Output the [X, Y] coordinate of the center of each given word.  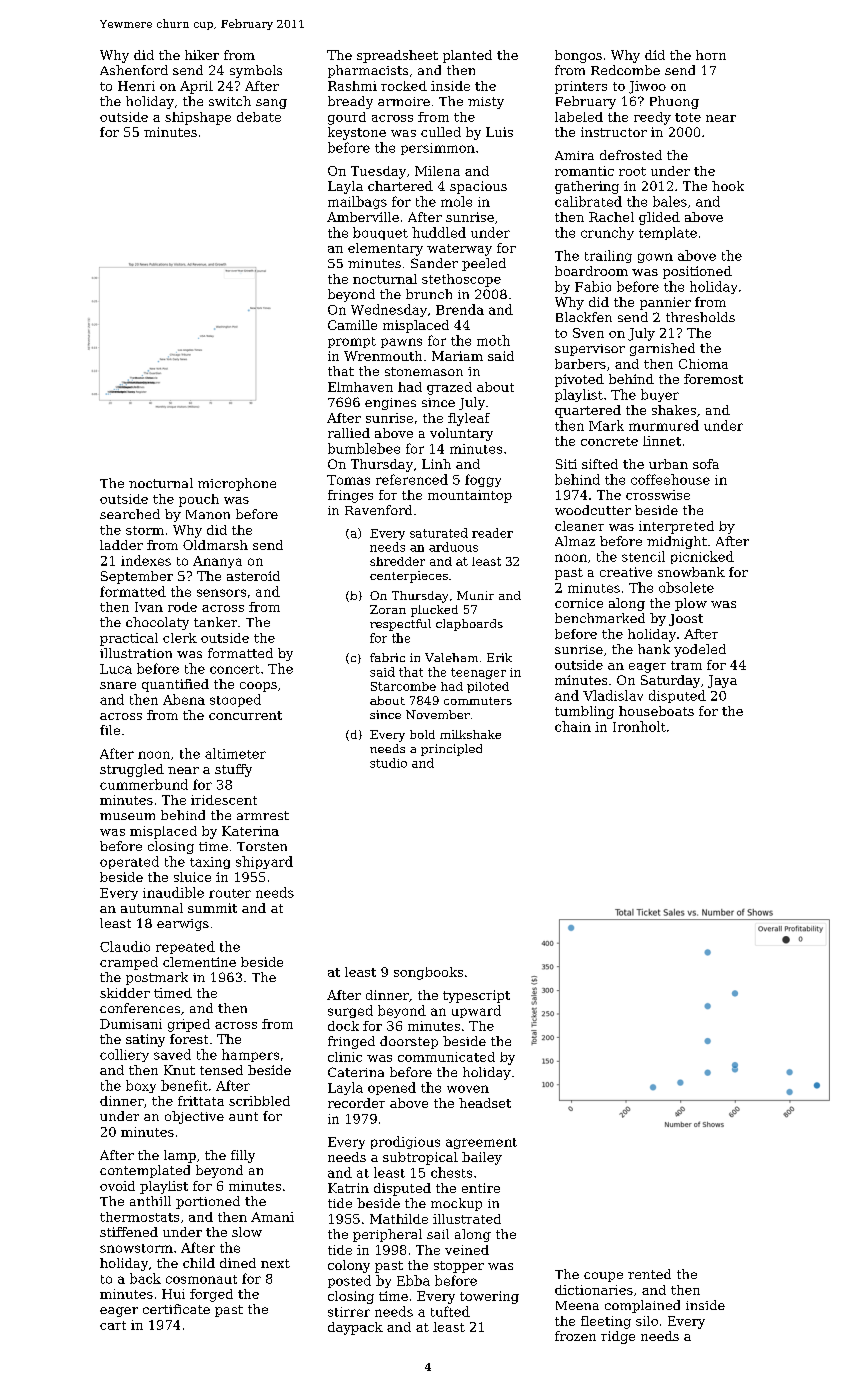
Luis [499, 132]
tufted [450, 1311]
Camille [352, 325]
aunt [243, 1116]
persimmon [438, 149]
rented [649, 1274]
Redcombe [625, 70]
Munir [475, 595]
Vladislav [613, 695]
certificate [176, 1309]
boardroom [591, 271]
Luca [116, 669]
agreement [481, 1143]
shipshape [198, 118]
